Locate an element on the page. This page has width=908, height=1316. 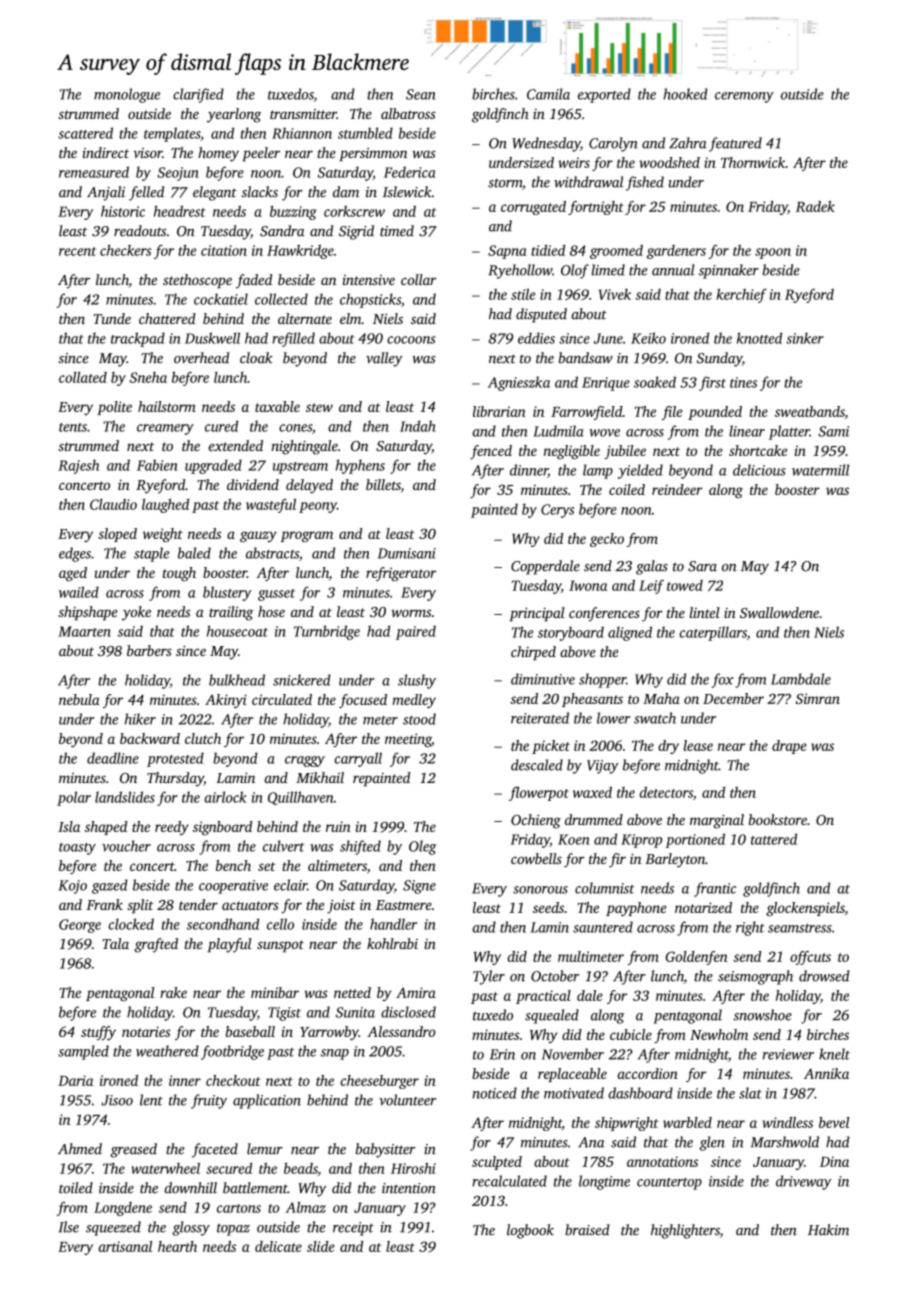
ceremony is located at coordinates (744, 97).
